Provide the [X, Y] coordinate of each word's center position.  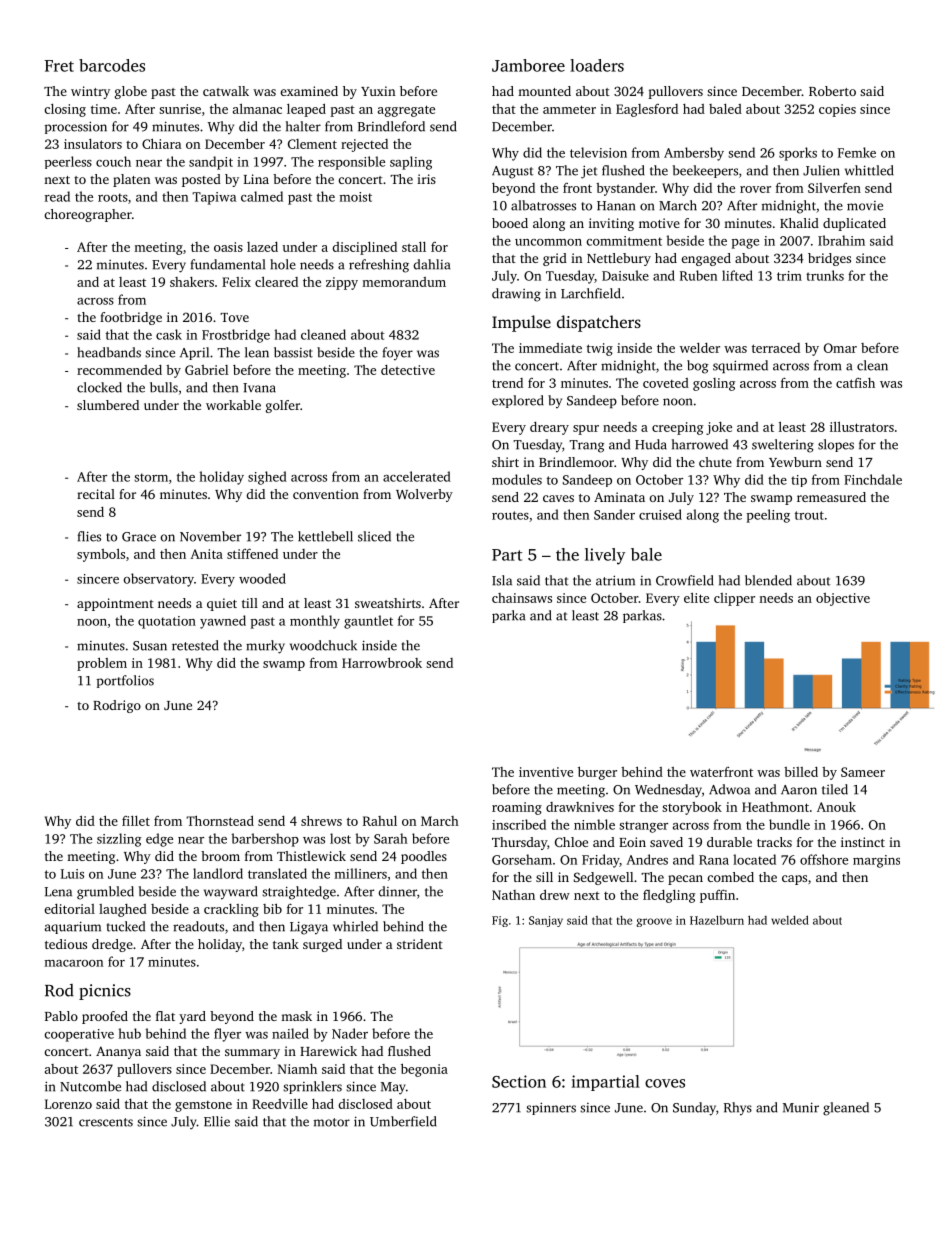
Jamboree [528, 65]
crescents [106, 1122]
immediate [550, 348]
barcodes [112, 65]
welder [700, 348]
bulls [164, 387]
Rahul [380, 821]
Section [519, 1081]
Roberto [832, 91]
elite [696, 597]
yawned [223, 622]
